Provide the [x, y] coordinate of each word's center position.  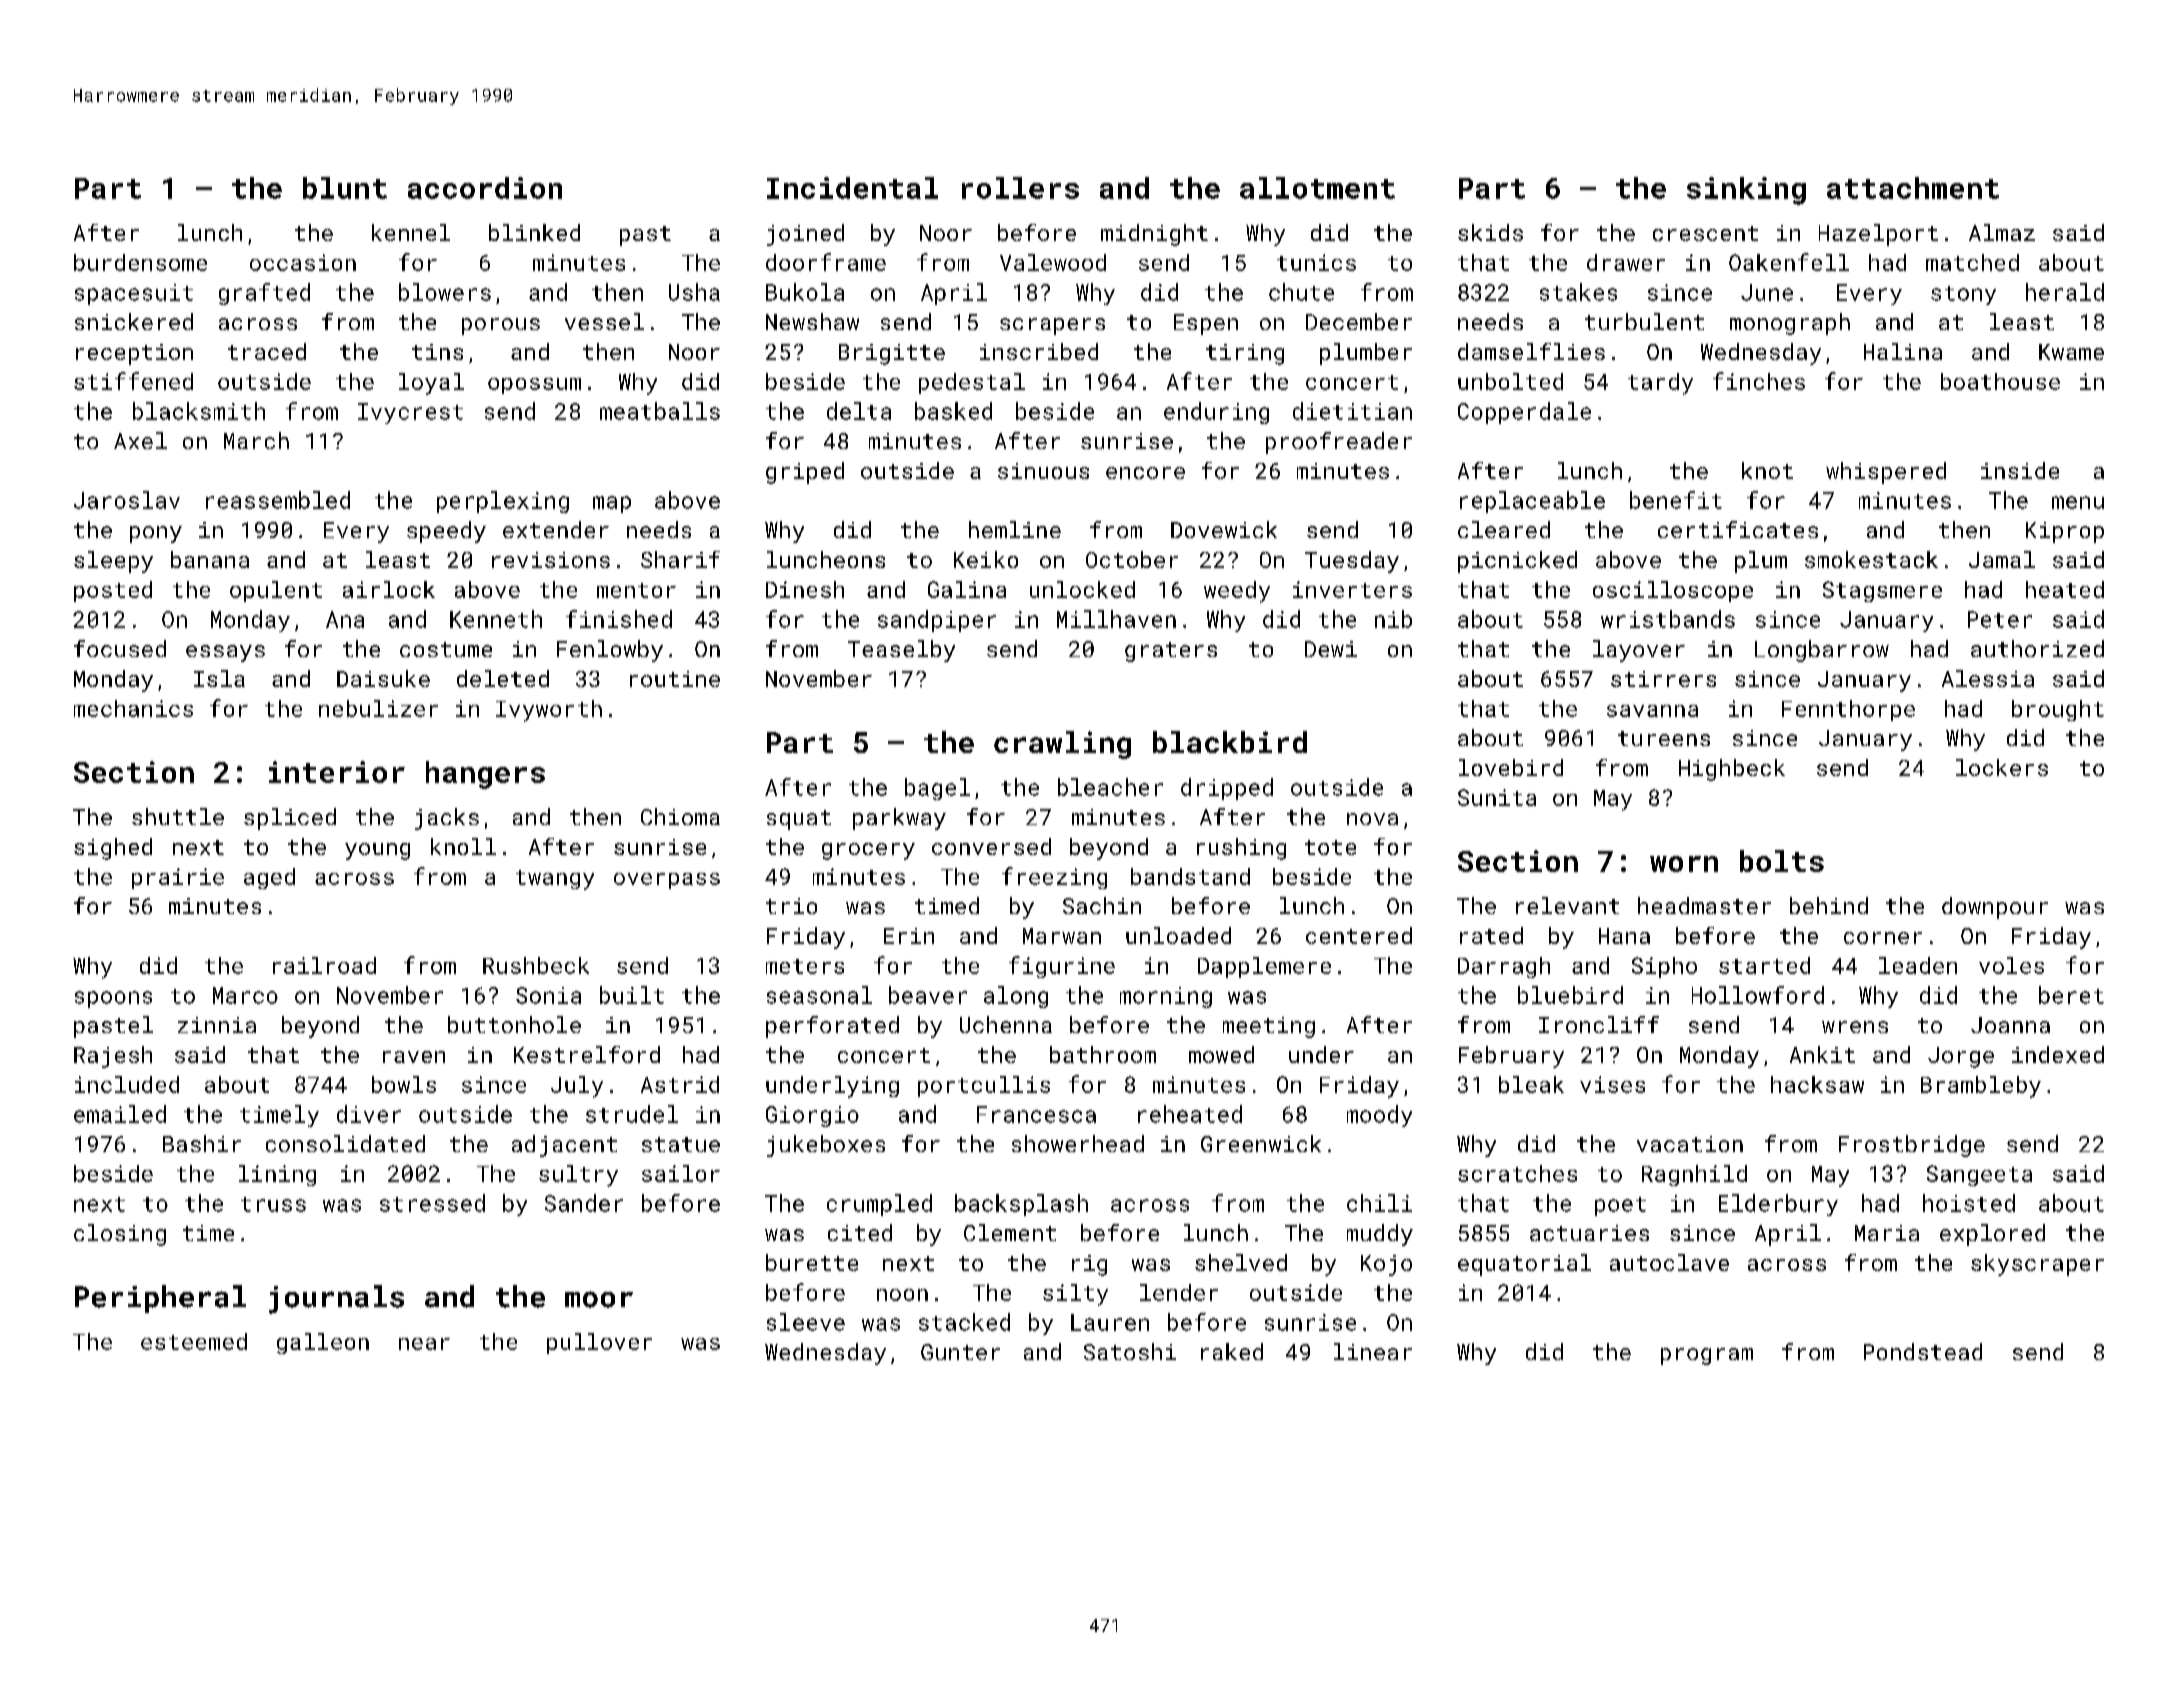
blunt [345, 188]
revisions [551, 560]
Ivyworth [549, 711]
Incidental [852, 188]
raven [414, 1057]
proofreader [1339, 443]
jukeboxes [826, 1146]
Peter [2000, 619]
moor [599, 1299]
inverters [1352, 589]
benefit [1676, 500]
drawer [1626, 262]
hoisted [1969, 1203]
